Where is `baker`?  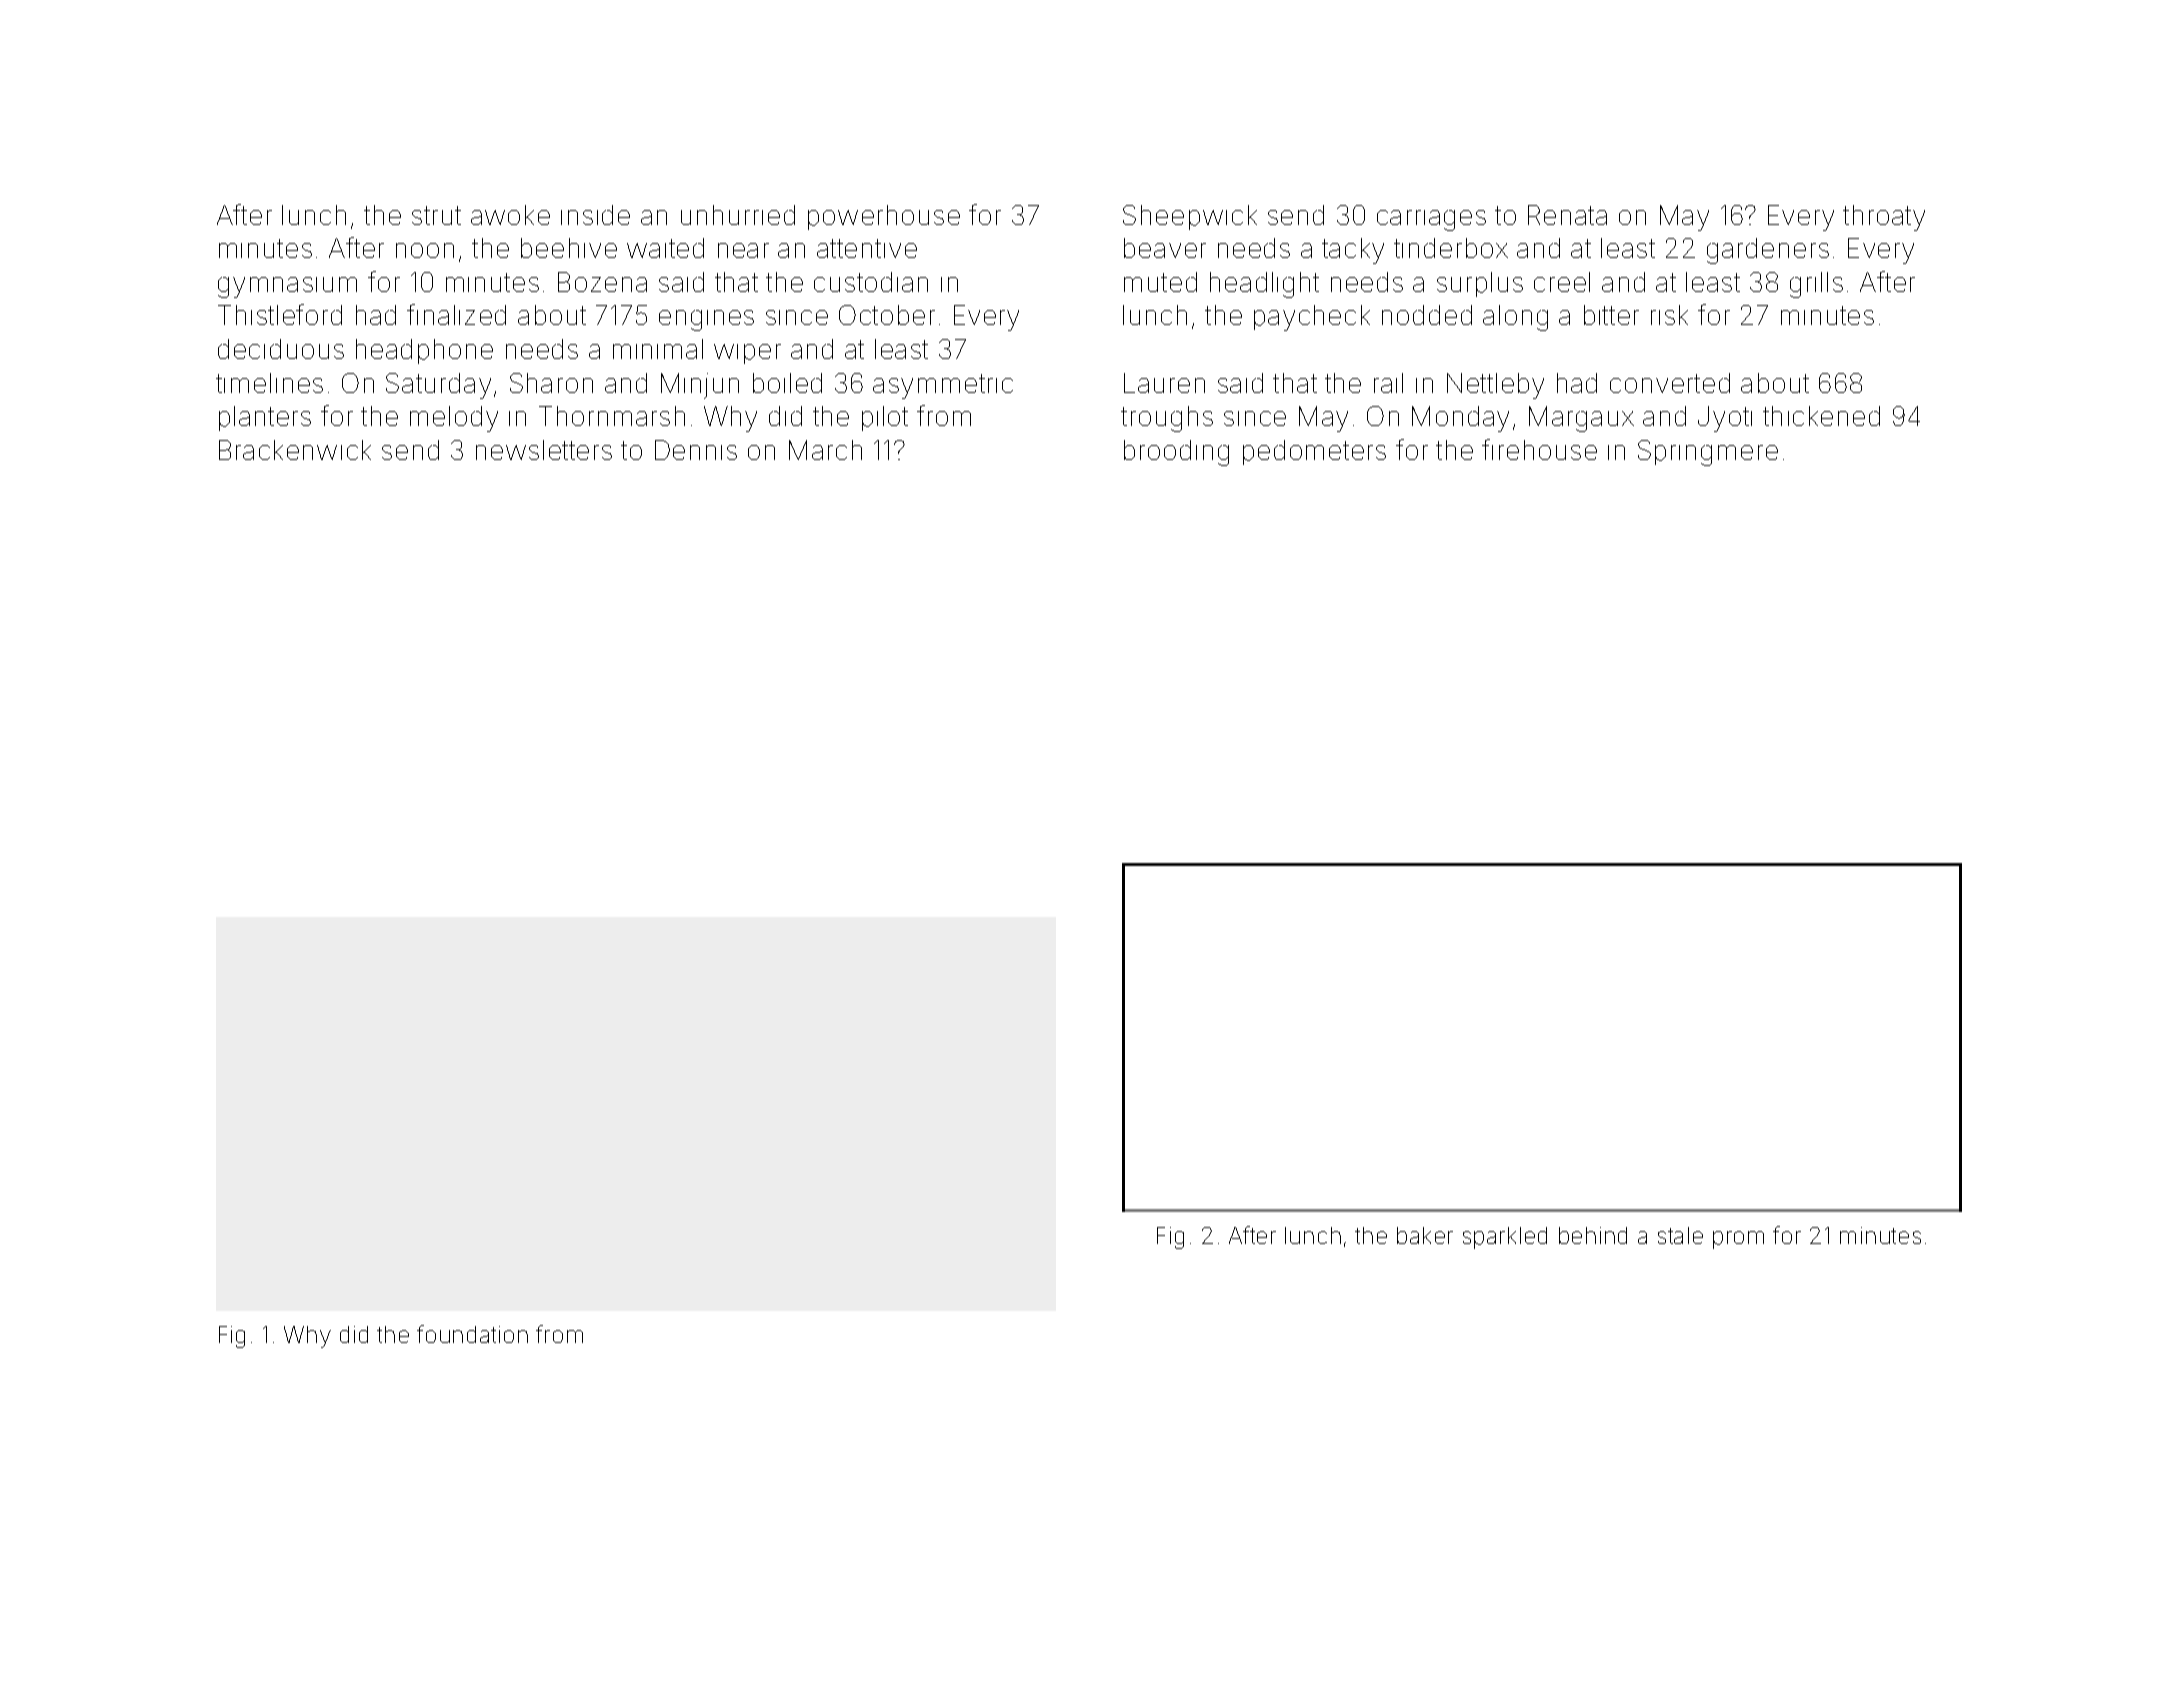
baker is located at coordinates (1425, 1235).
